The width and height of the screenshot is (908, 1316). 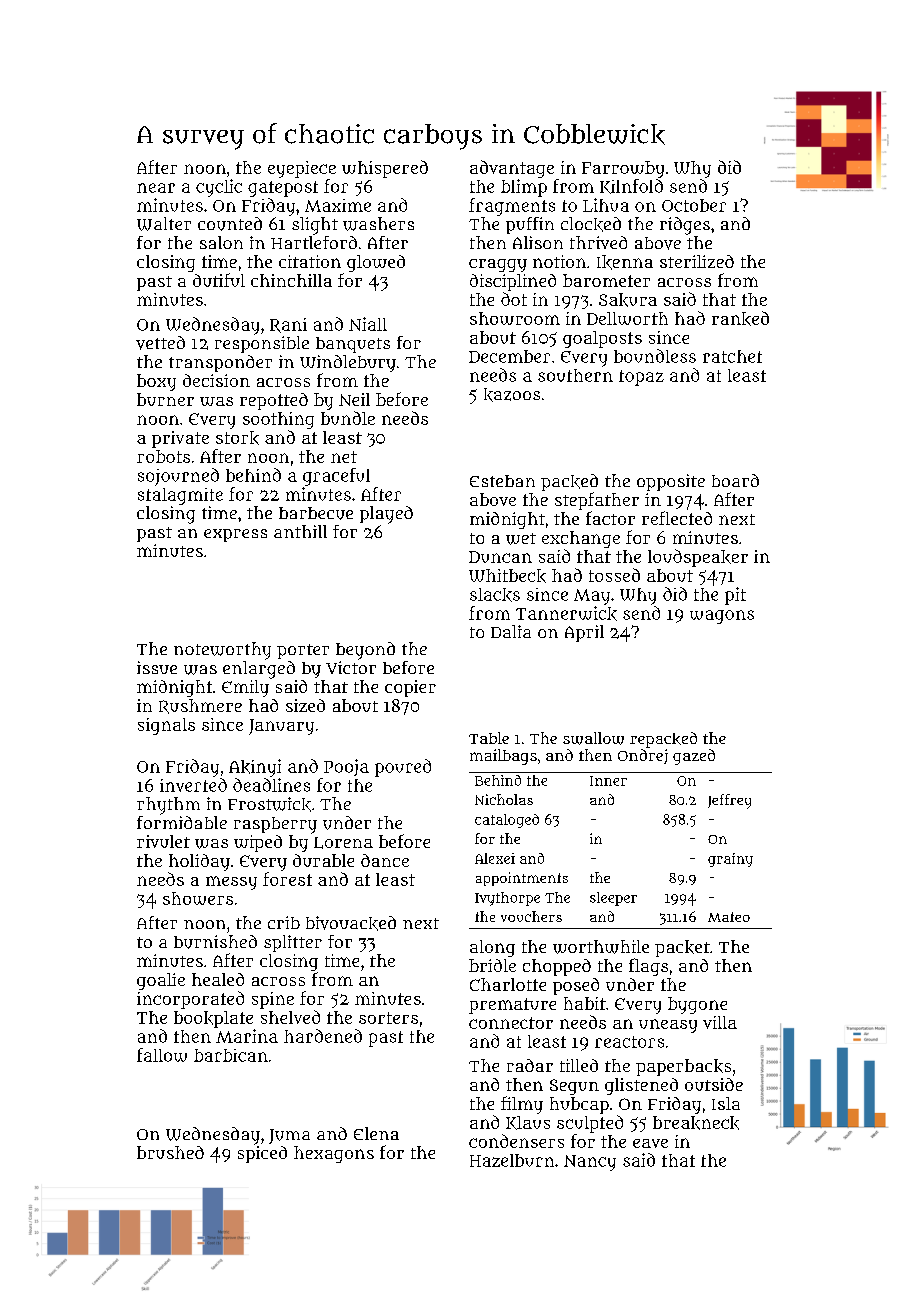 I want to click on sleeper, so click(x=613, y=899).
